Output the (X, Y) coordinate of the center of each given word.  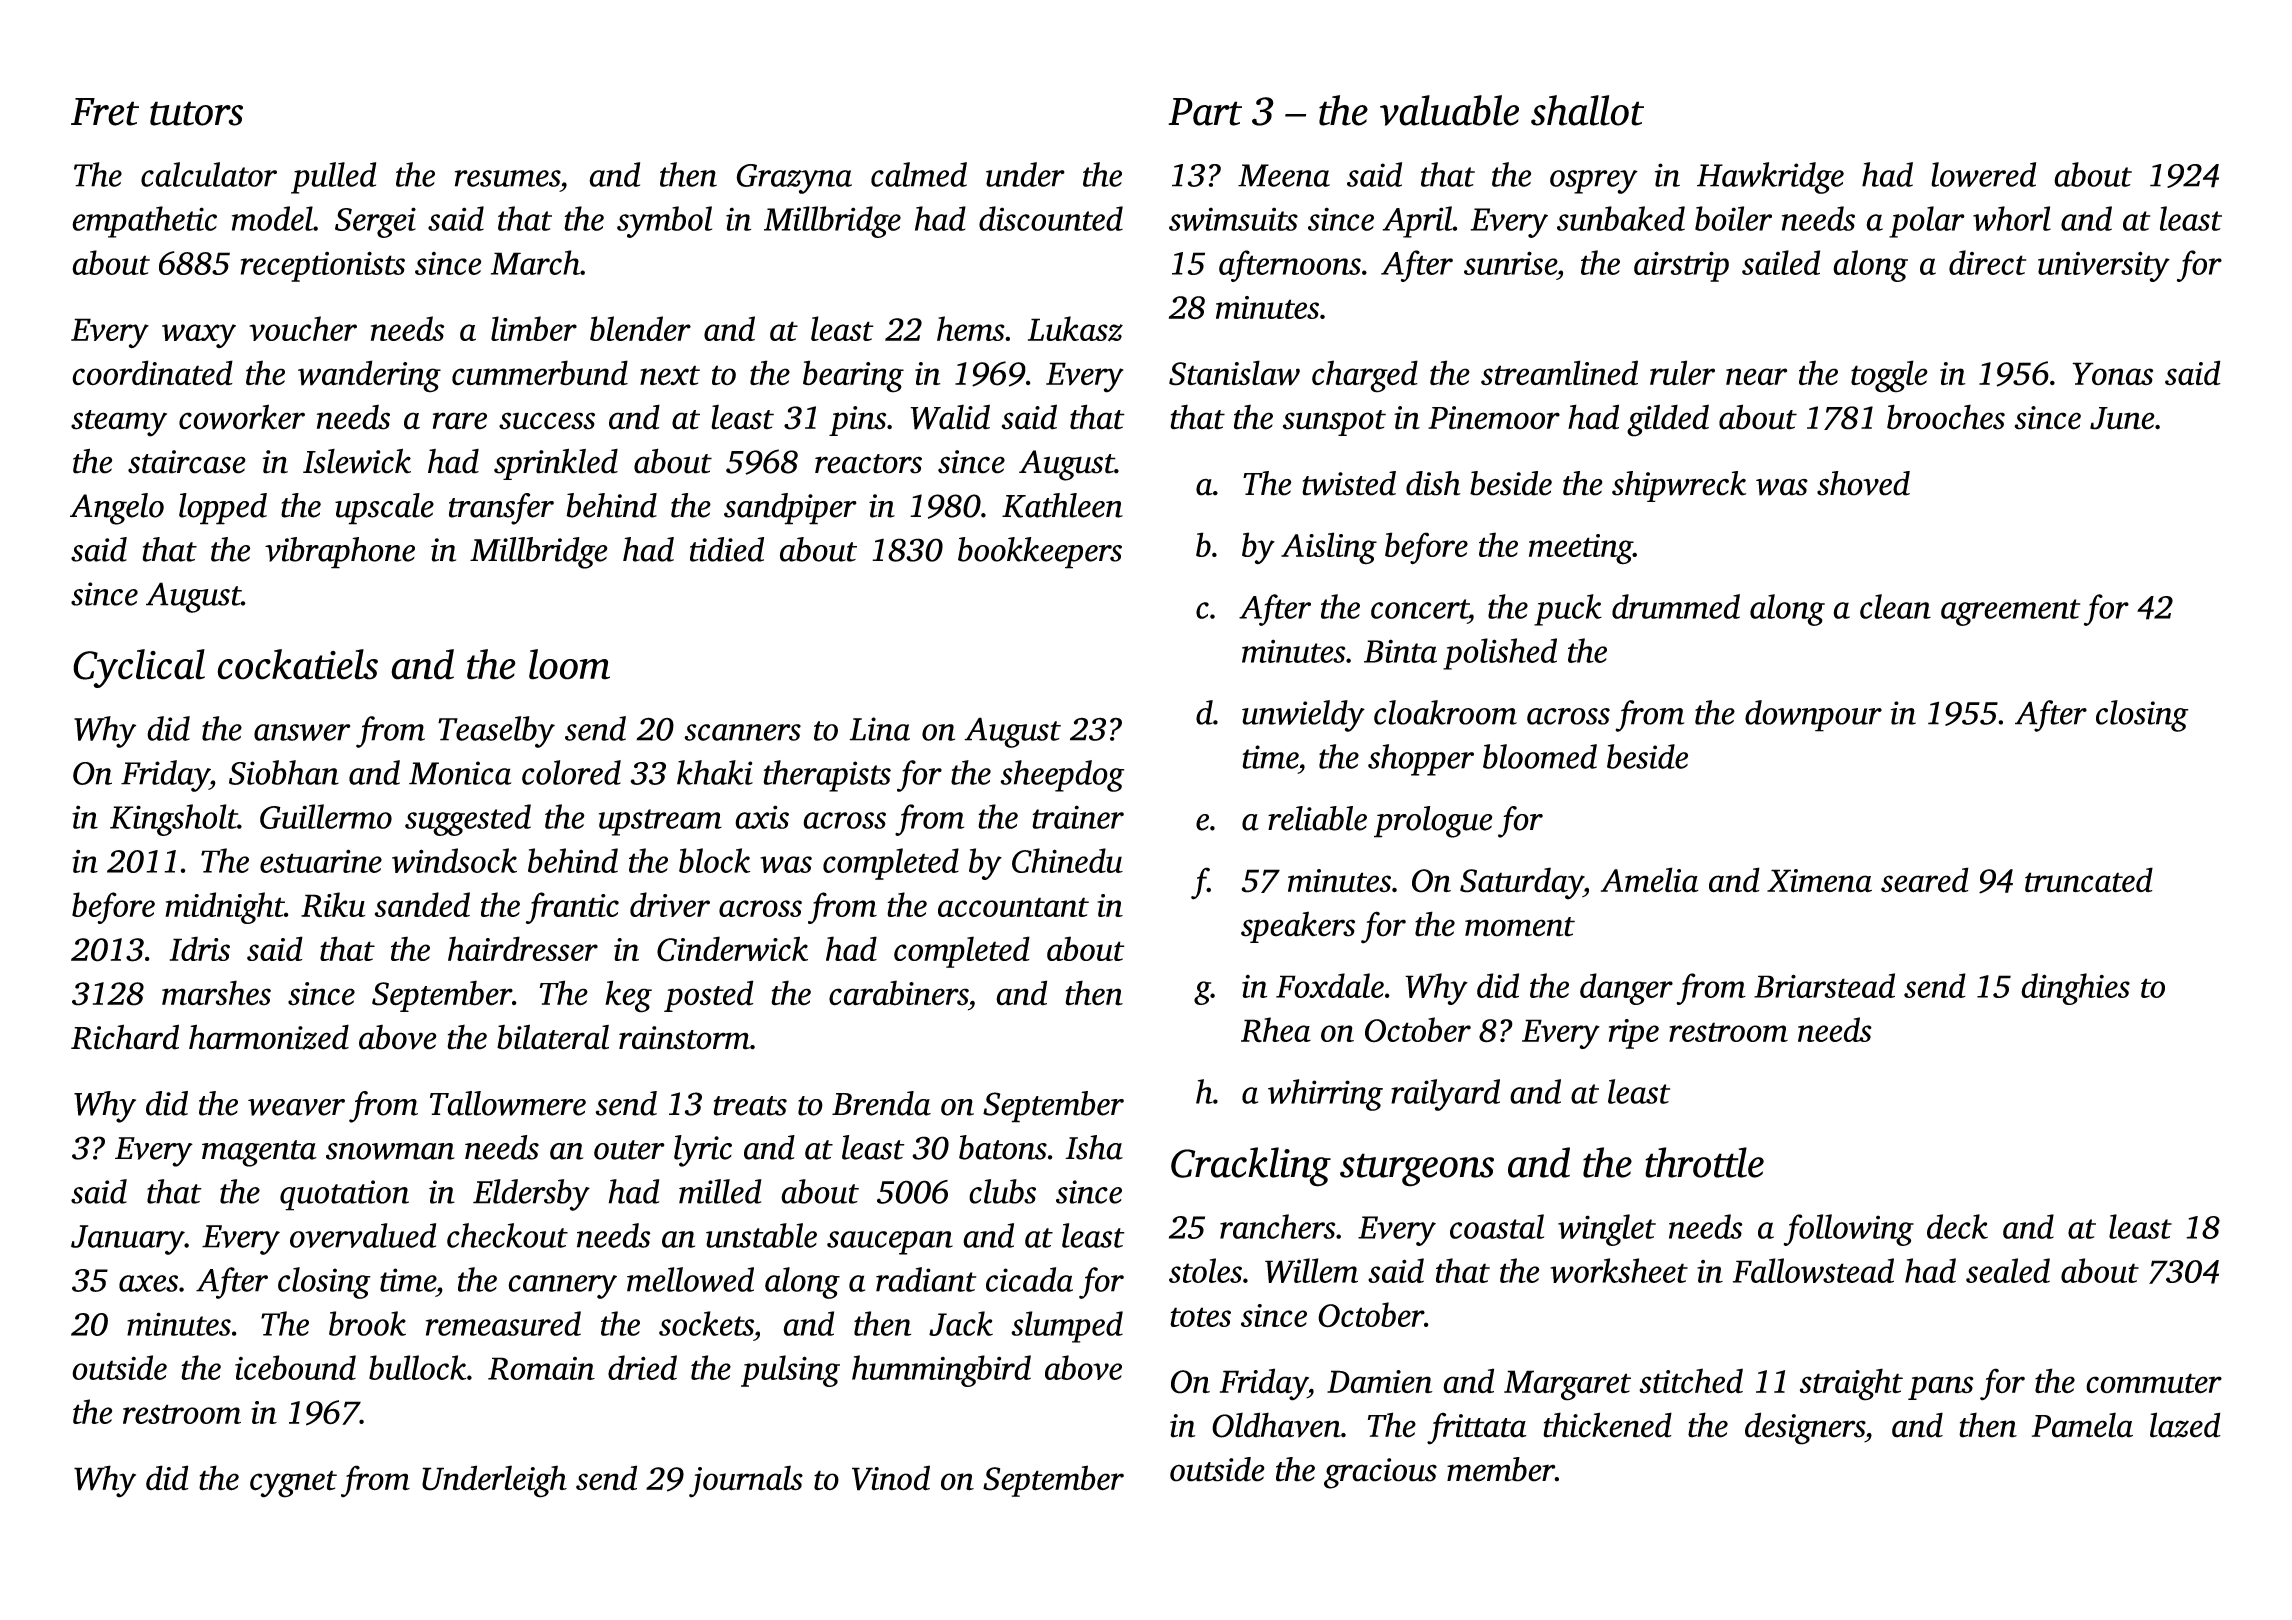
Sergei (375, 222)
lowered (1983, 174)
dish (1433, 483)
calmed (919, 174)
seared (1925, 880)
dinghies (2075, 989)
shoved (1863, 483)
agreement (2010, 612)
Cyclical (139, 668)
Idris (200, 948)
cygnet (293, 1484)
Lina (879, 729)
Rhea (1276, 1029)
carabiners (898, 993)
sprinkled (556, 464)
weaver (296, 1107)
